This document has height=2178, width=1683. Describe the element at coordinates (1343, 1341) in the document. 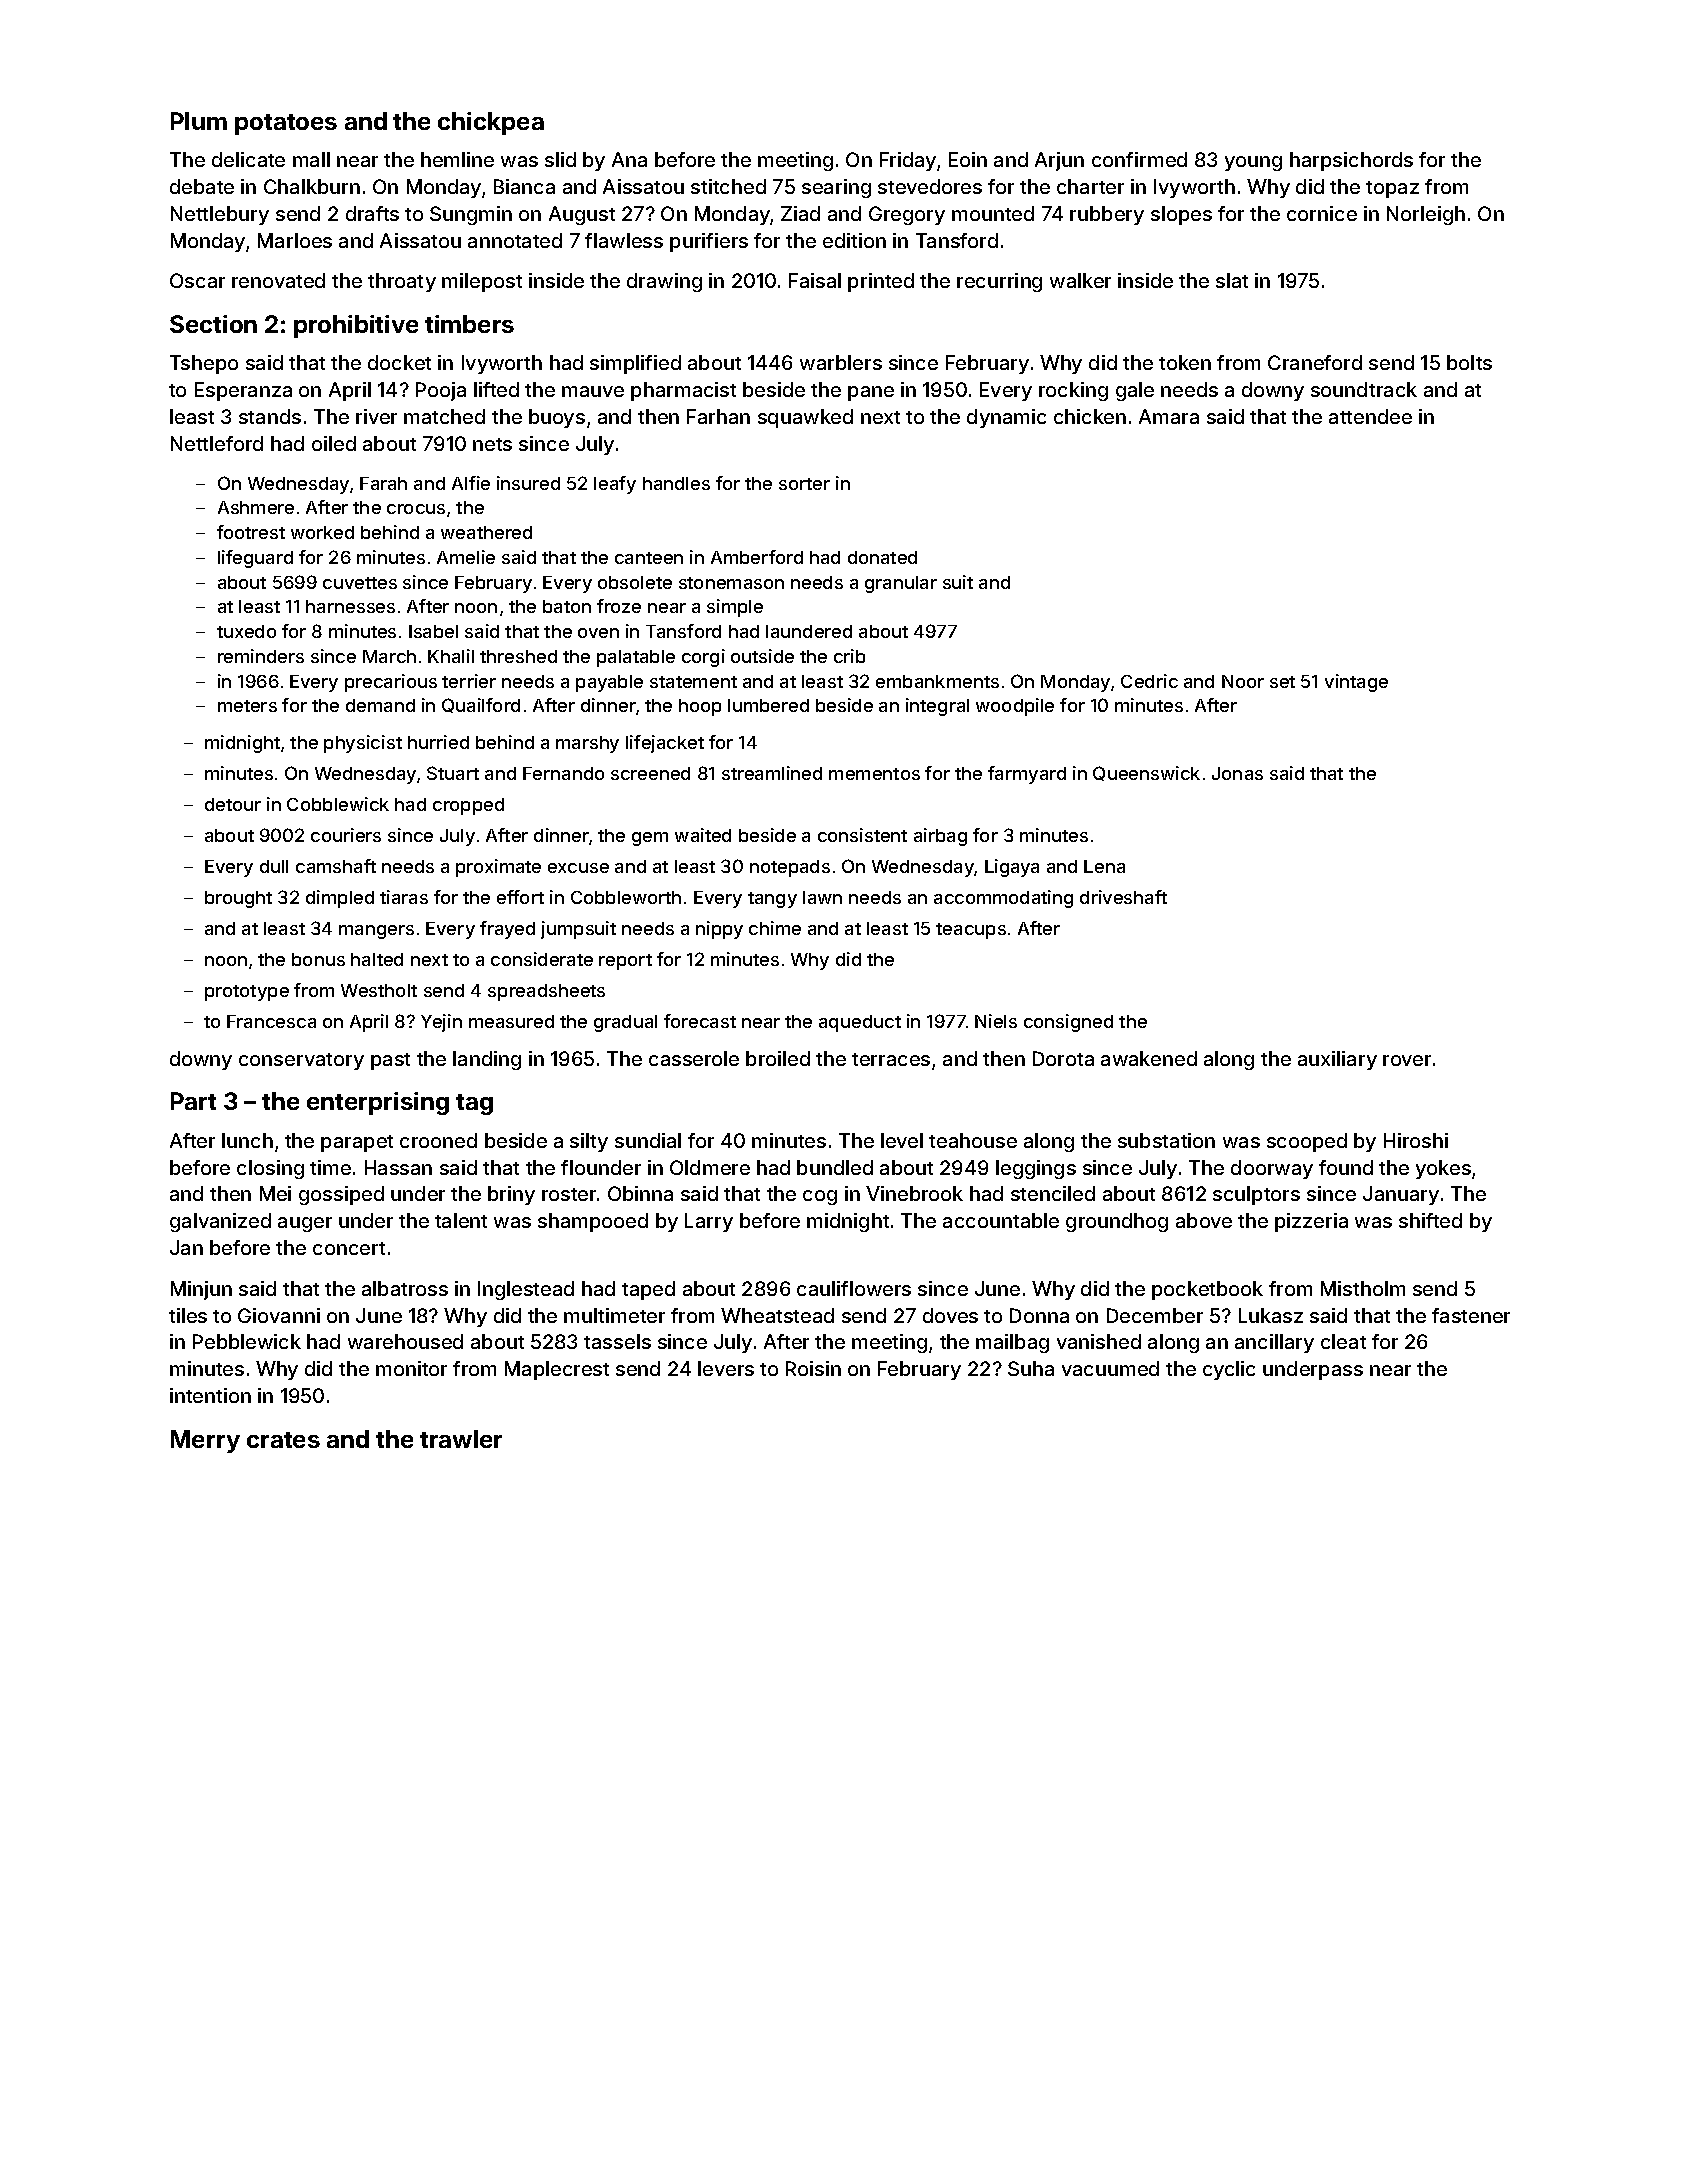

I see `cleat` at that location.
